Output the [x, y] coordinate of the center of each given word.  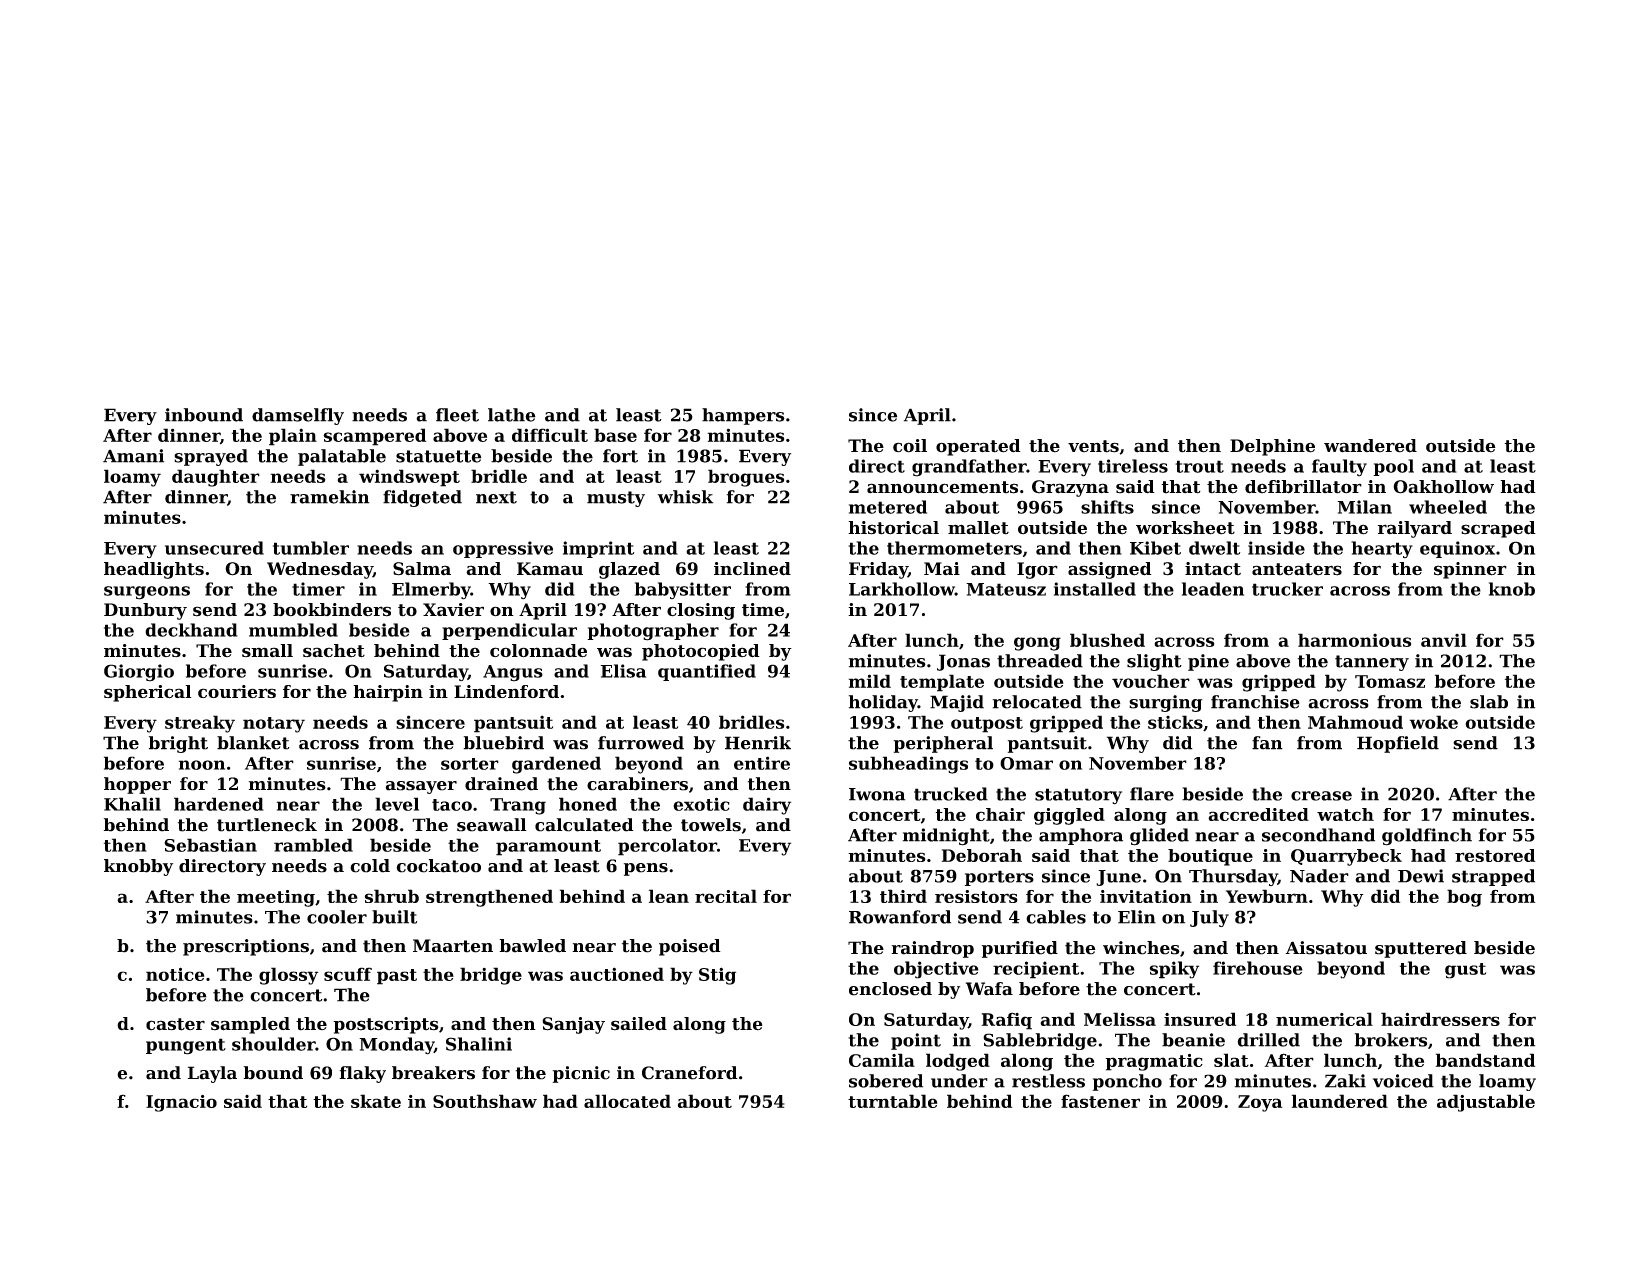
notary [274, 725]
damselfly [298, 416]
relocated [1037, 702]
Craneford [690, 1073]
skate [376, 1101]
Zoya [1260, 1103]
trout [1199, 466]
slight [1154, 662]
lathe [512, 415]
